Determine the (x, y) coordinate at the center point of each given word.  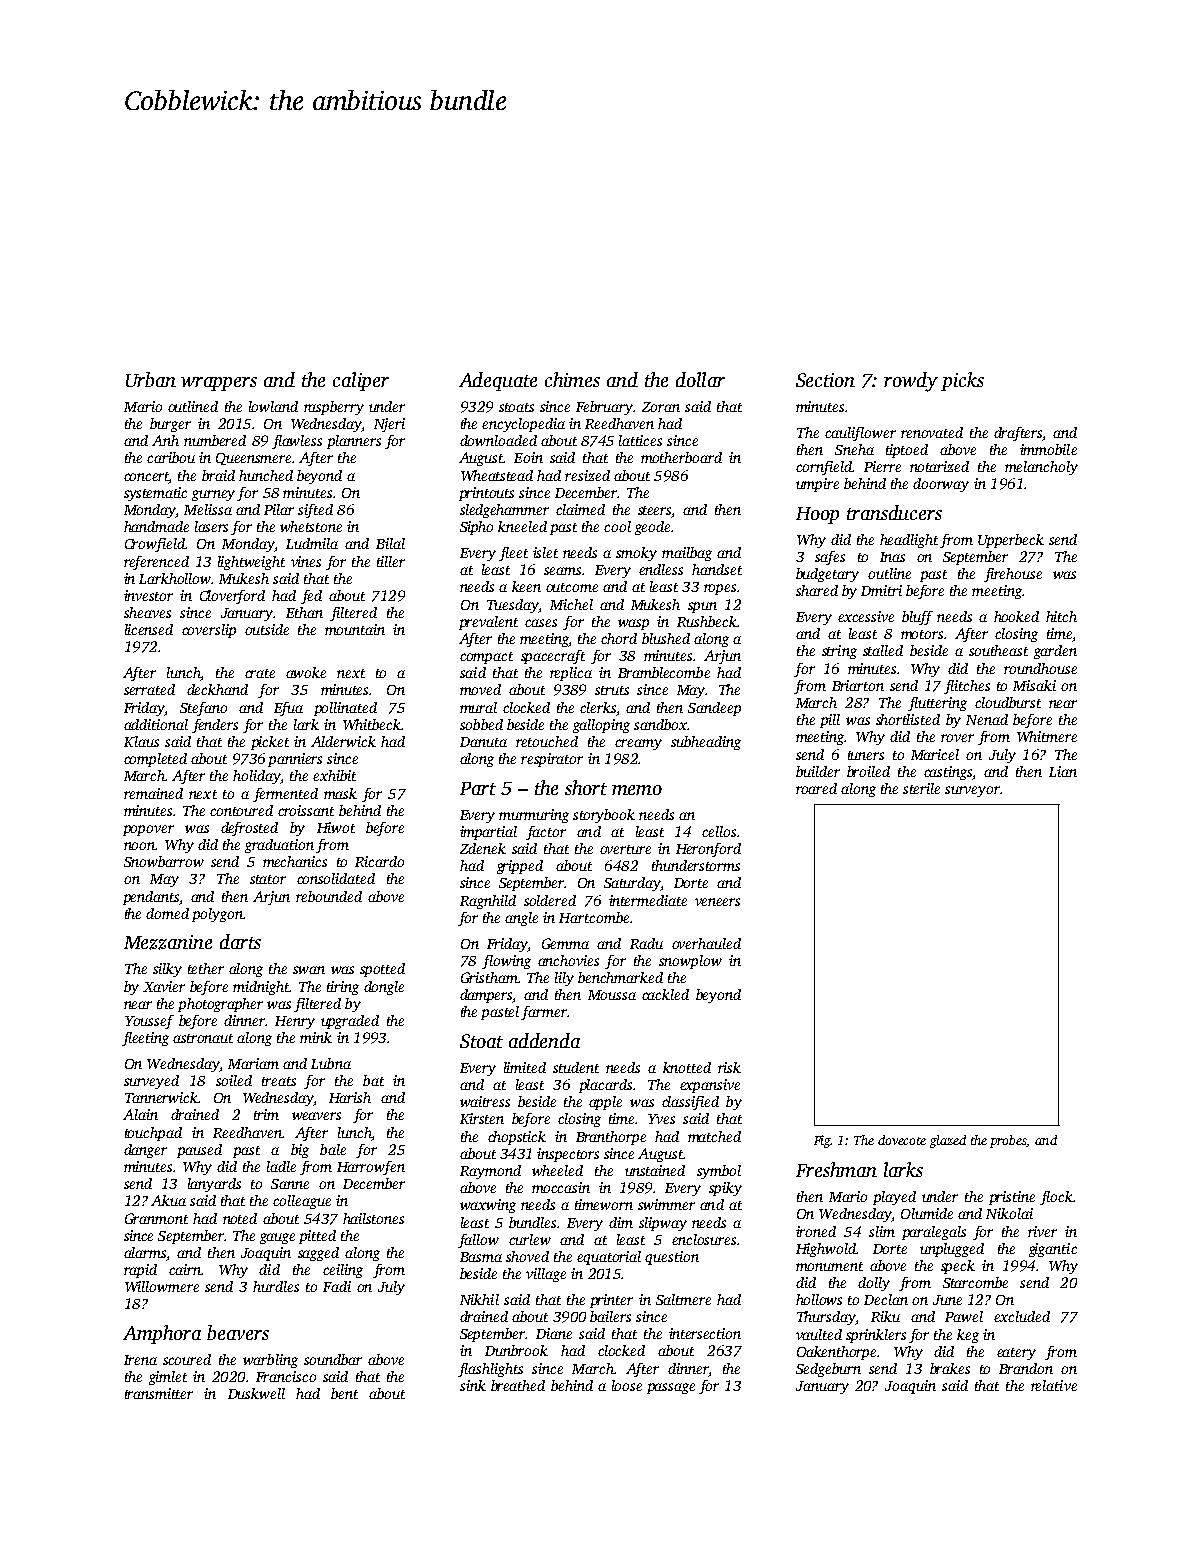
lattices (640, 440)
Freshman (836, 1169)
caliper (361, 381)
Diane (554, 1333)
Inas (892, 557)
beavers (238, 1332)
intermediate (648, 900)
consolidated (336, 878)
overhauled (706, 943)
